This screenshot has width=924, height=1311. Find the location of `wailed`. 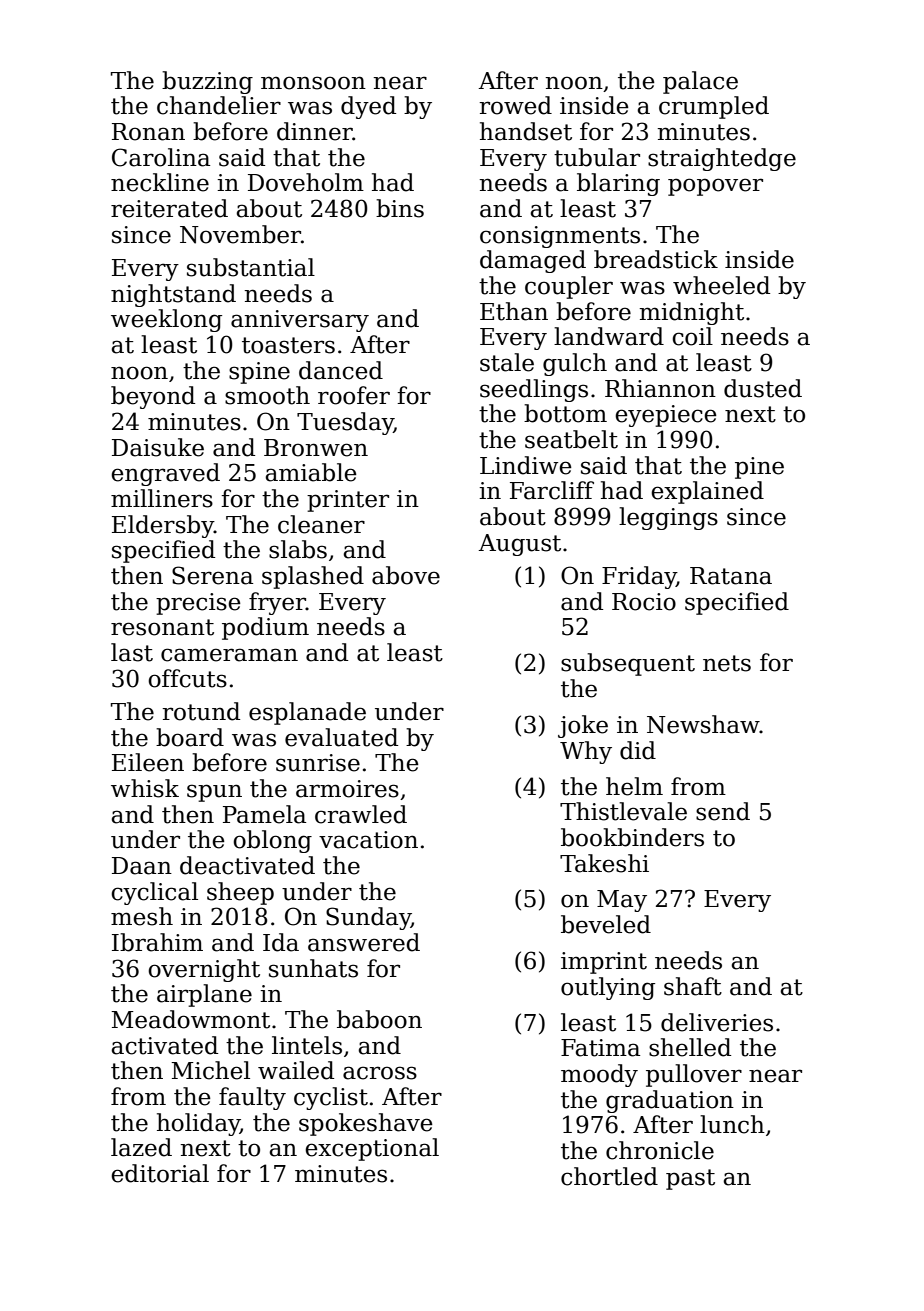

wailed is located at coordinates (296, 1070).
